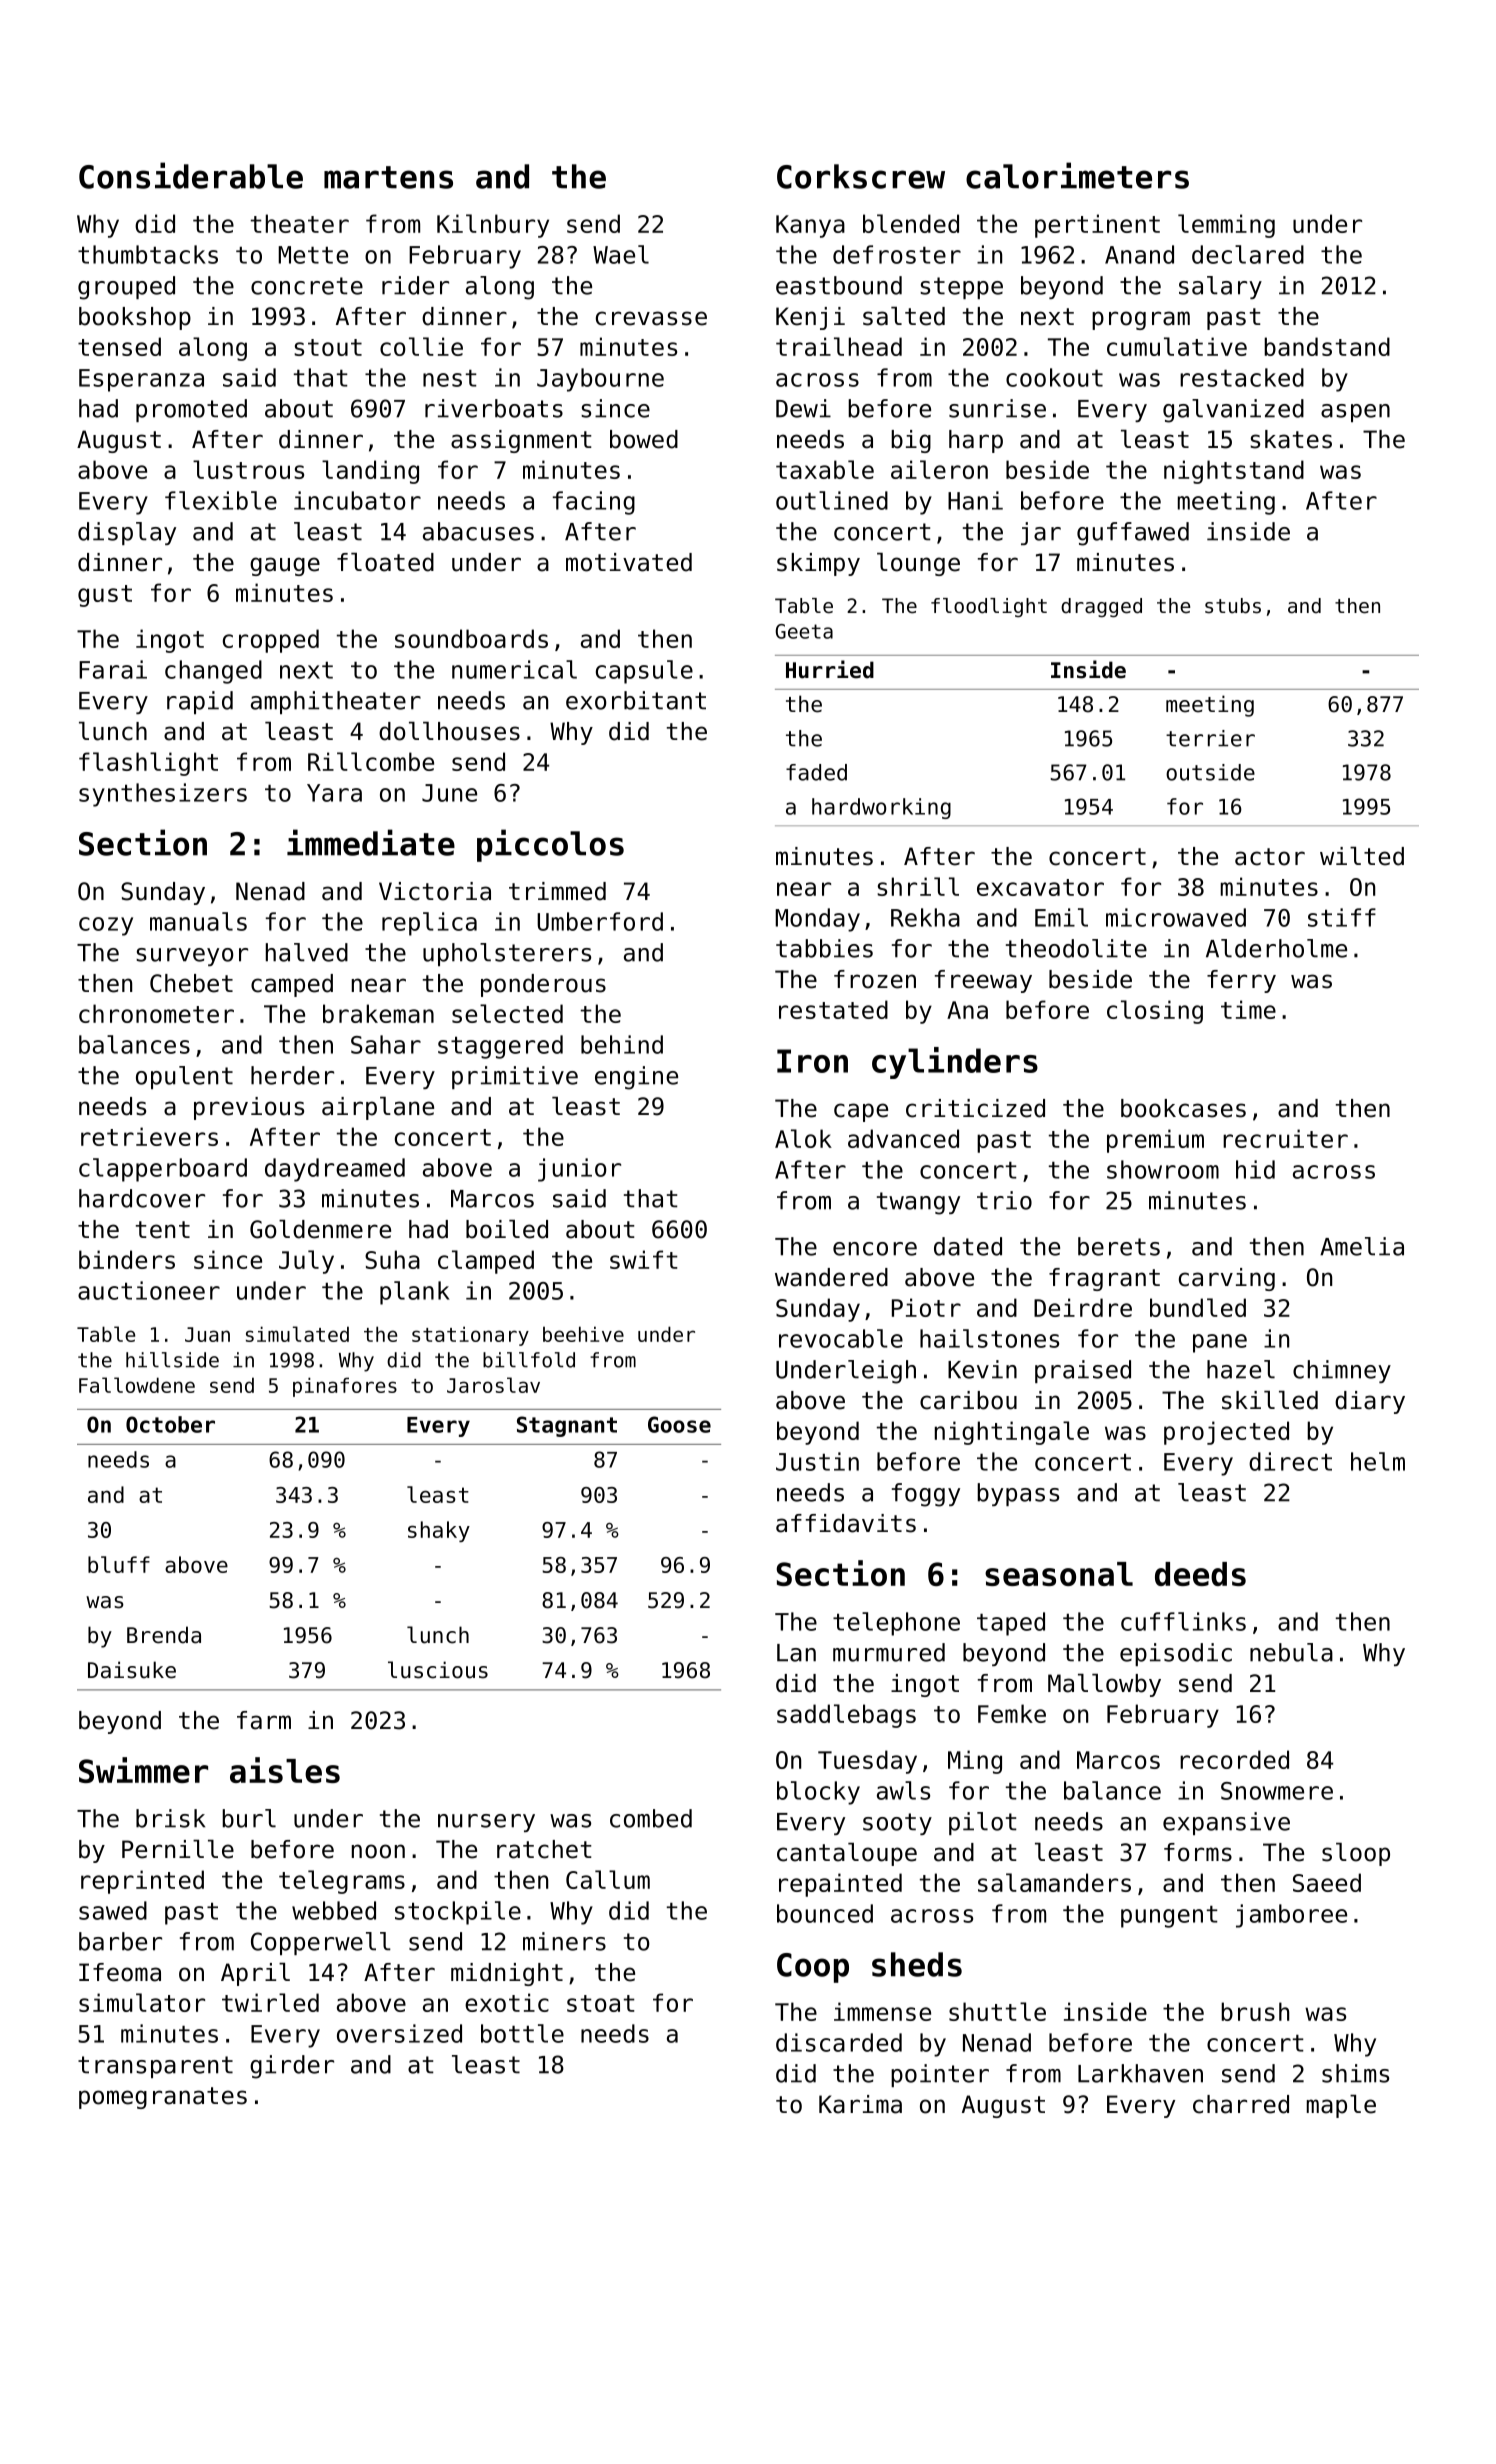 This screenshot has height=2464, width=1496. I want to click on Karima, so click(860, 2104).
